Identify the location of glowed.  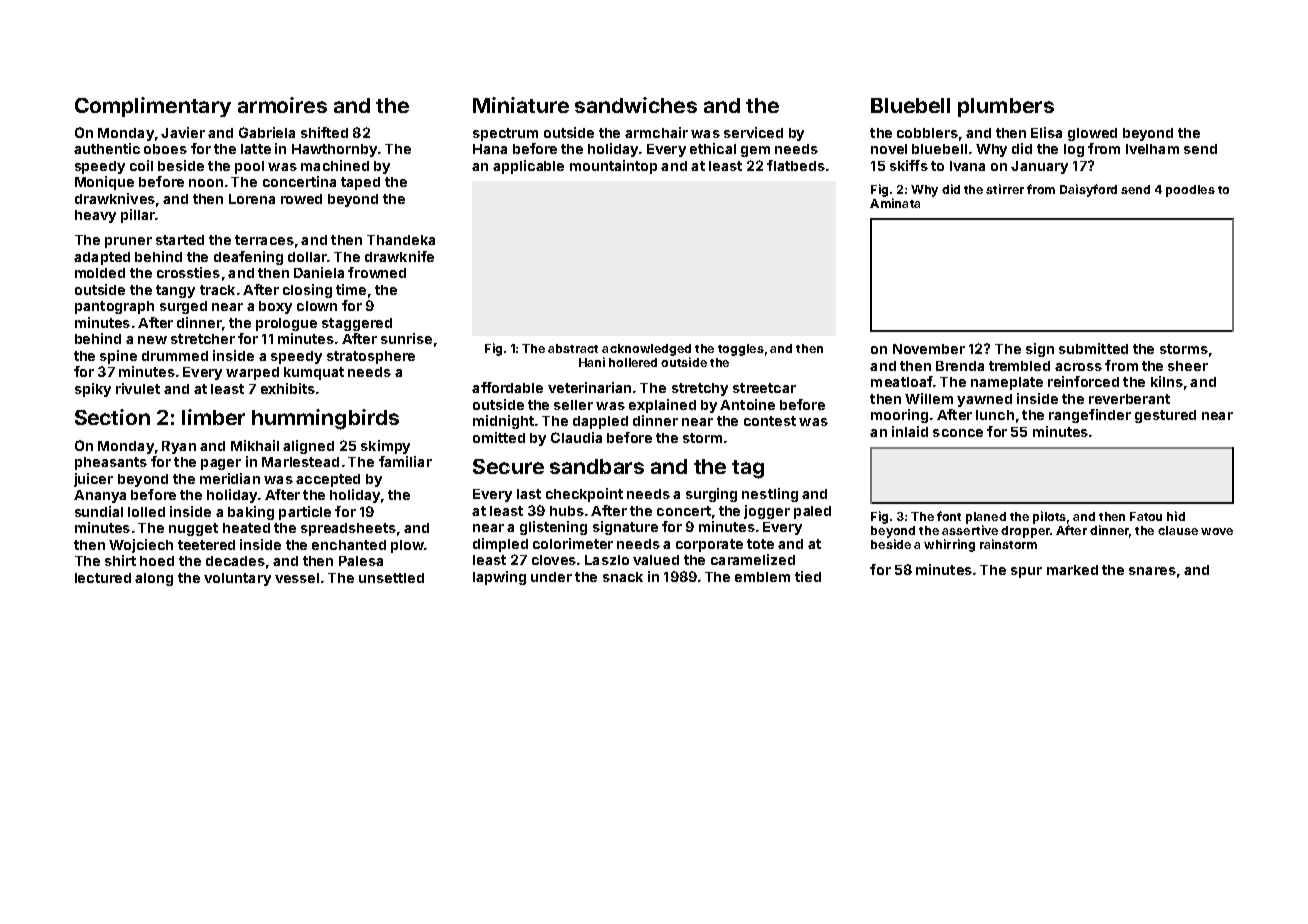
(1092, 134).
